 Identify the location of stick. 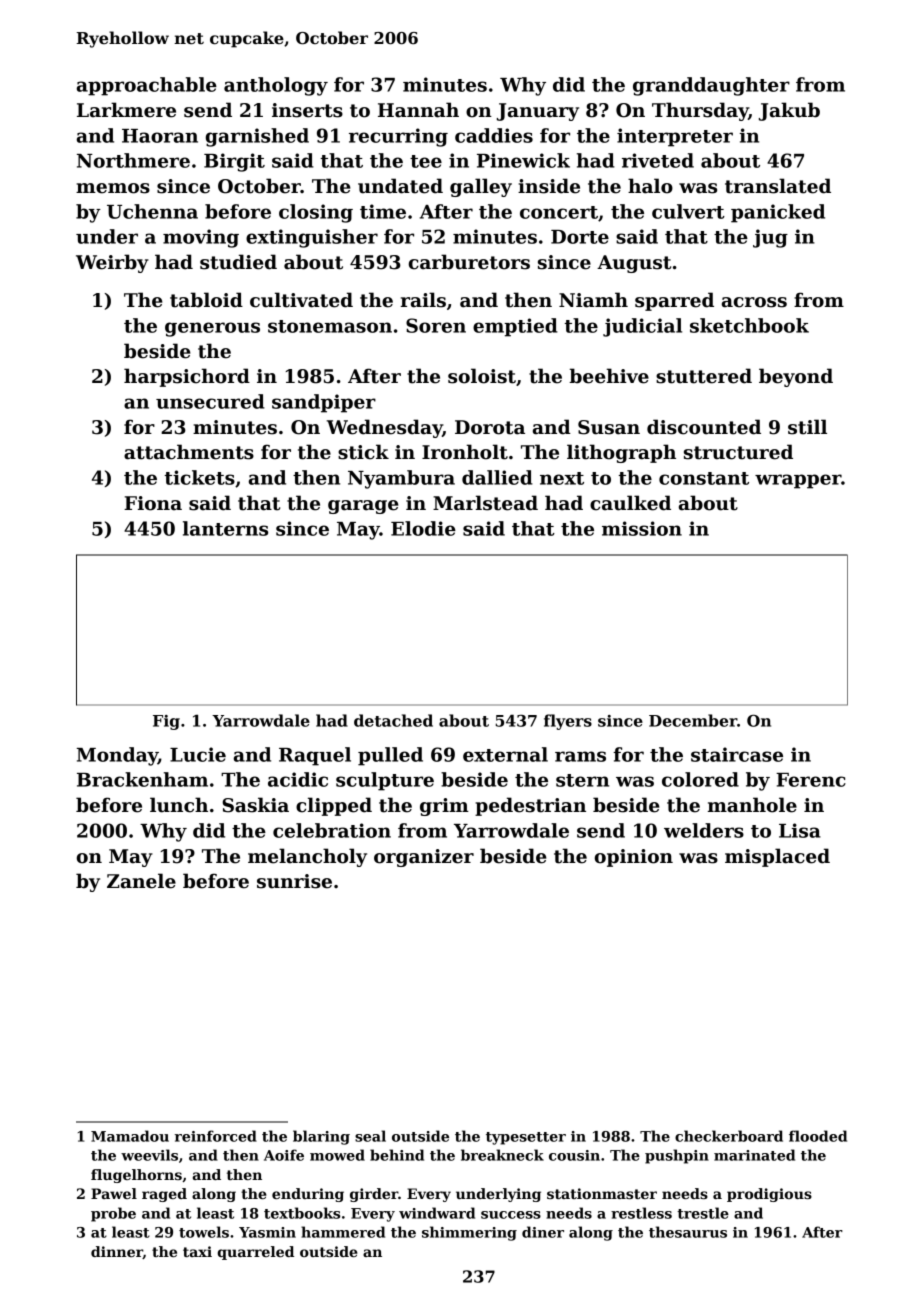
(363, 452).
